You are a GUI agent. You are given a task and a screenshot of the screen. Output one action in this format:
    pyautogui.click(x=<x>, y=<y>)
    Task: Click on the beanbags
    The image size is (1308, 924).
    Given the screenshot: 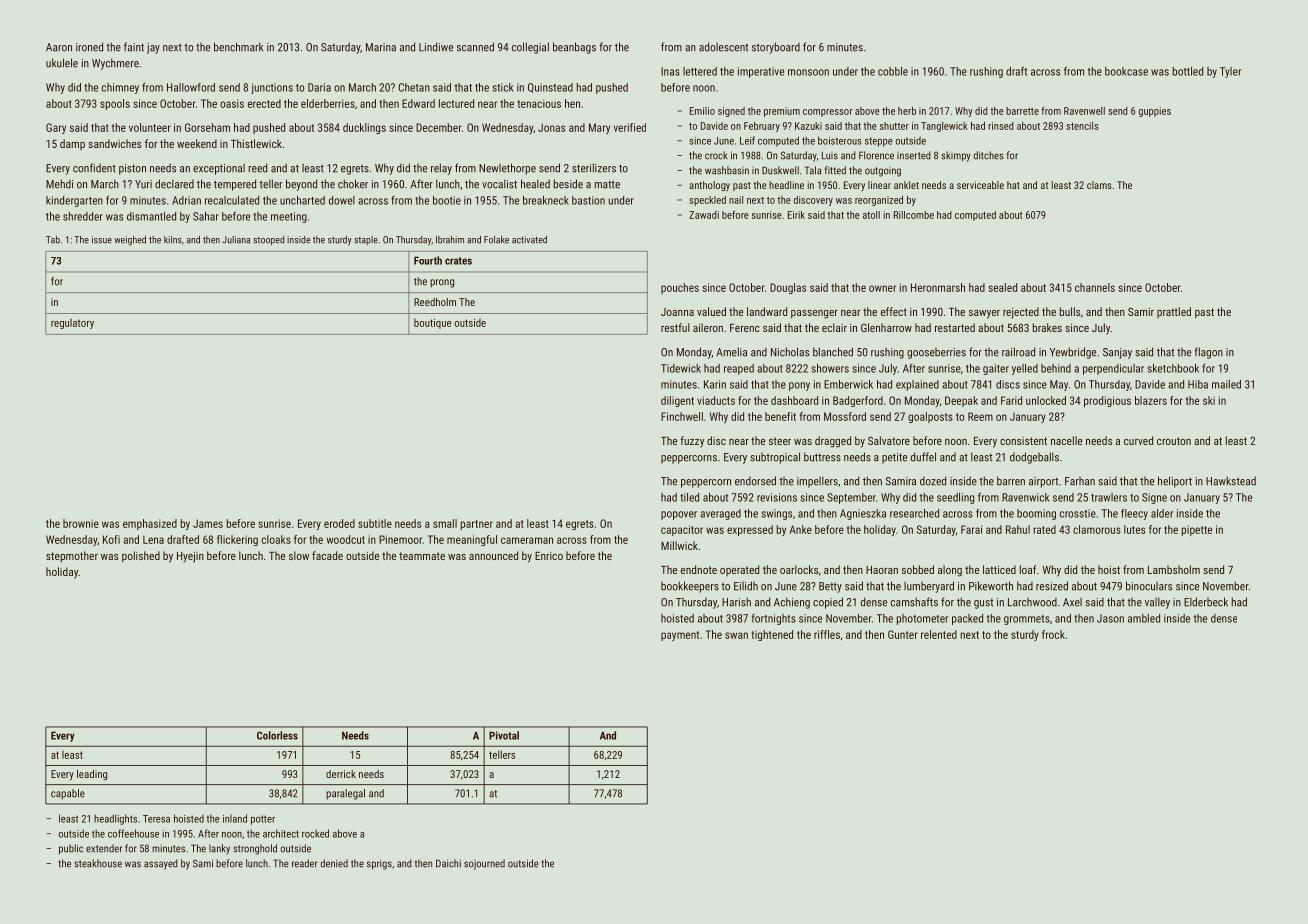 What is the action you would take?
    pyautogui.click(x=574, y=48)
